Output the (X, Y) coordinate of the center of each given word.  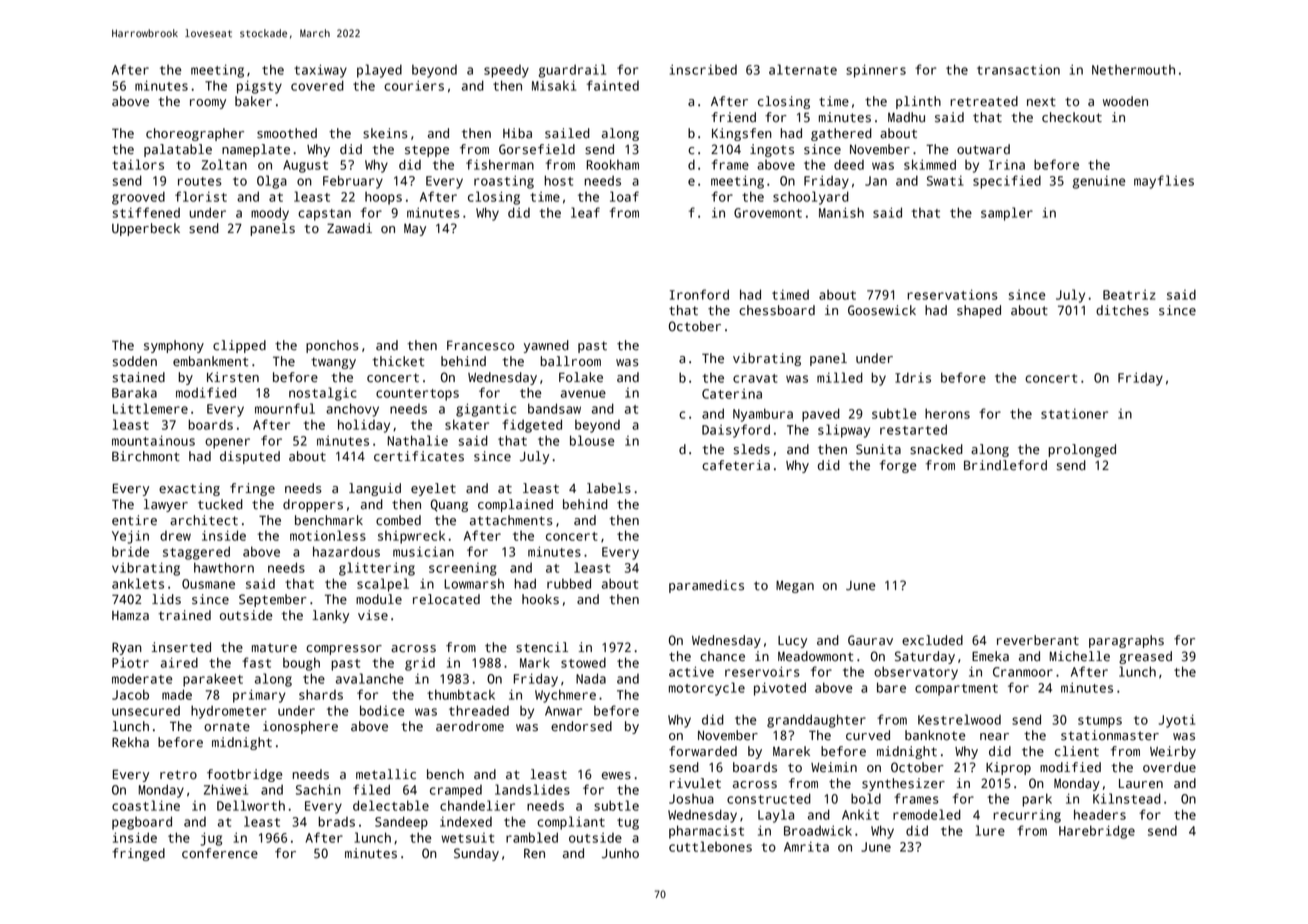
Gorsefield (537, 149)
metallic (386, 774)
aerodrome (470, 726)
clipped (239, 346)
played (379, 71)
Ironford (699, 294)
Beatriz (1129, 295)
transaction (1018, 69)
